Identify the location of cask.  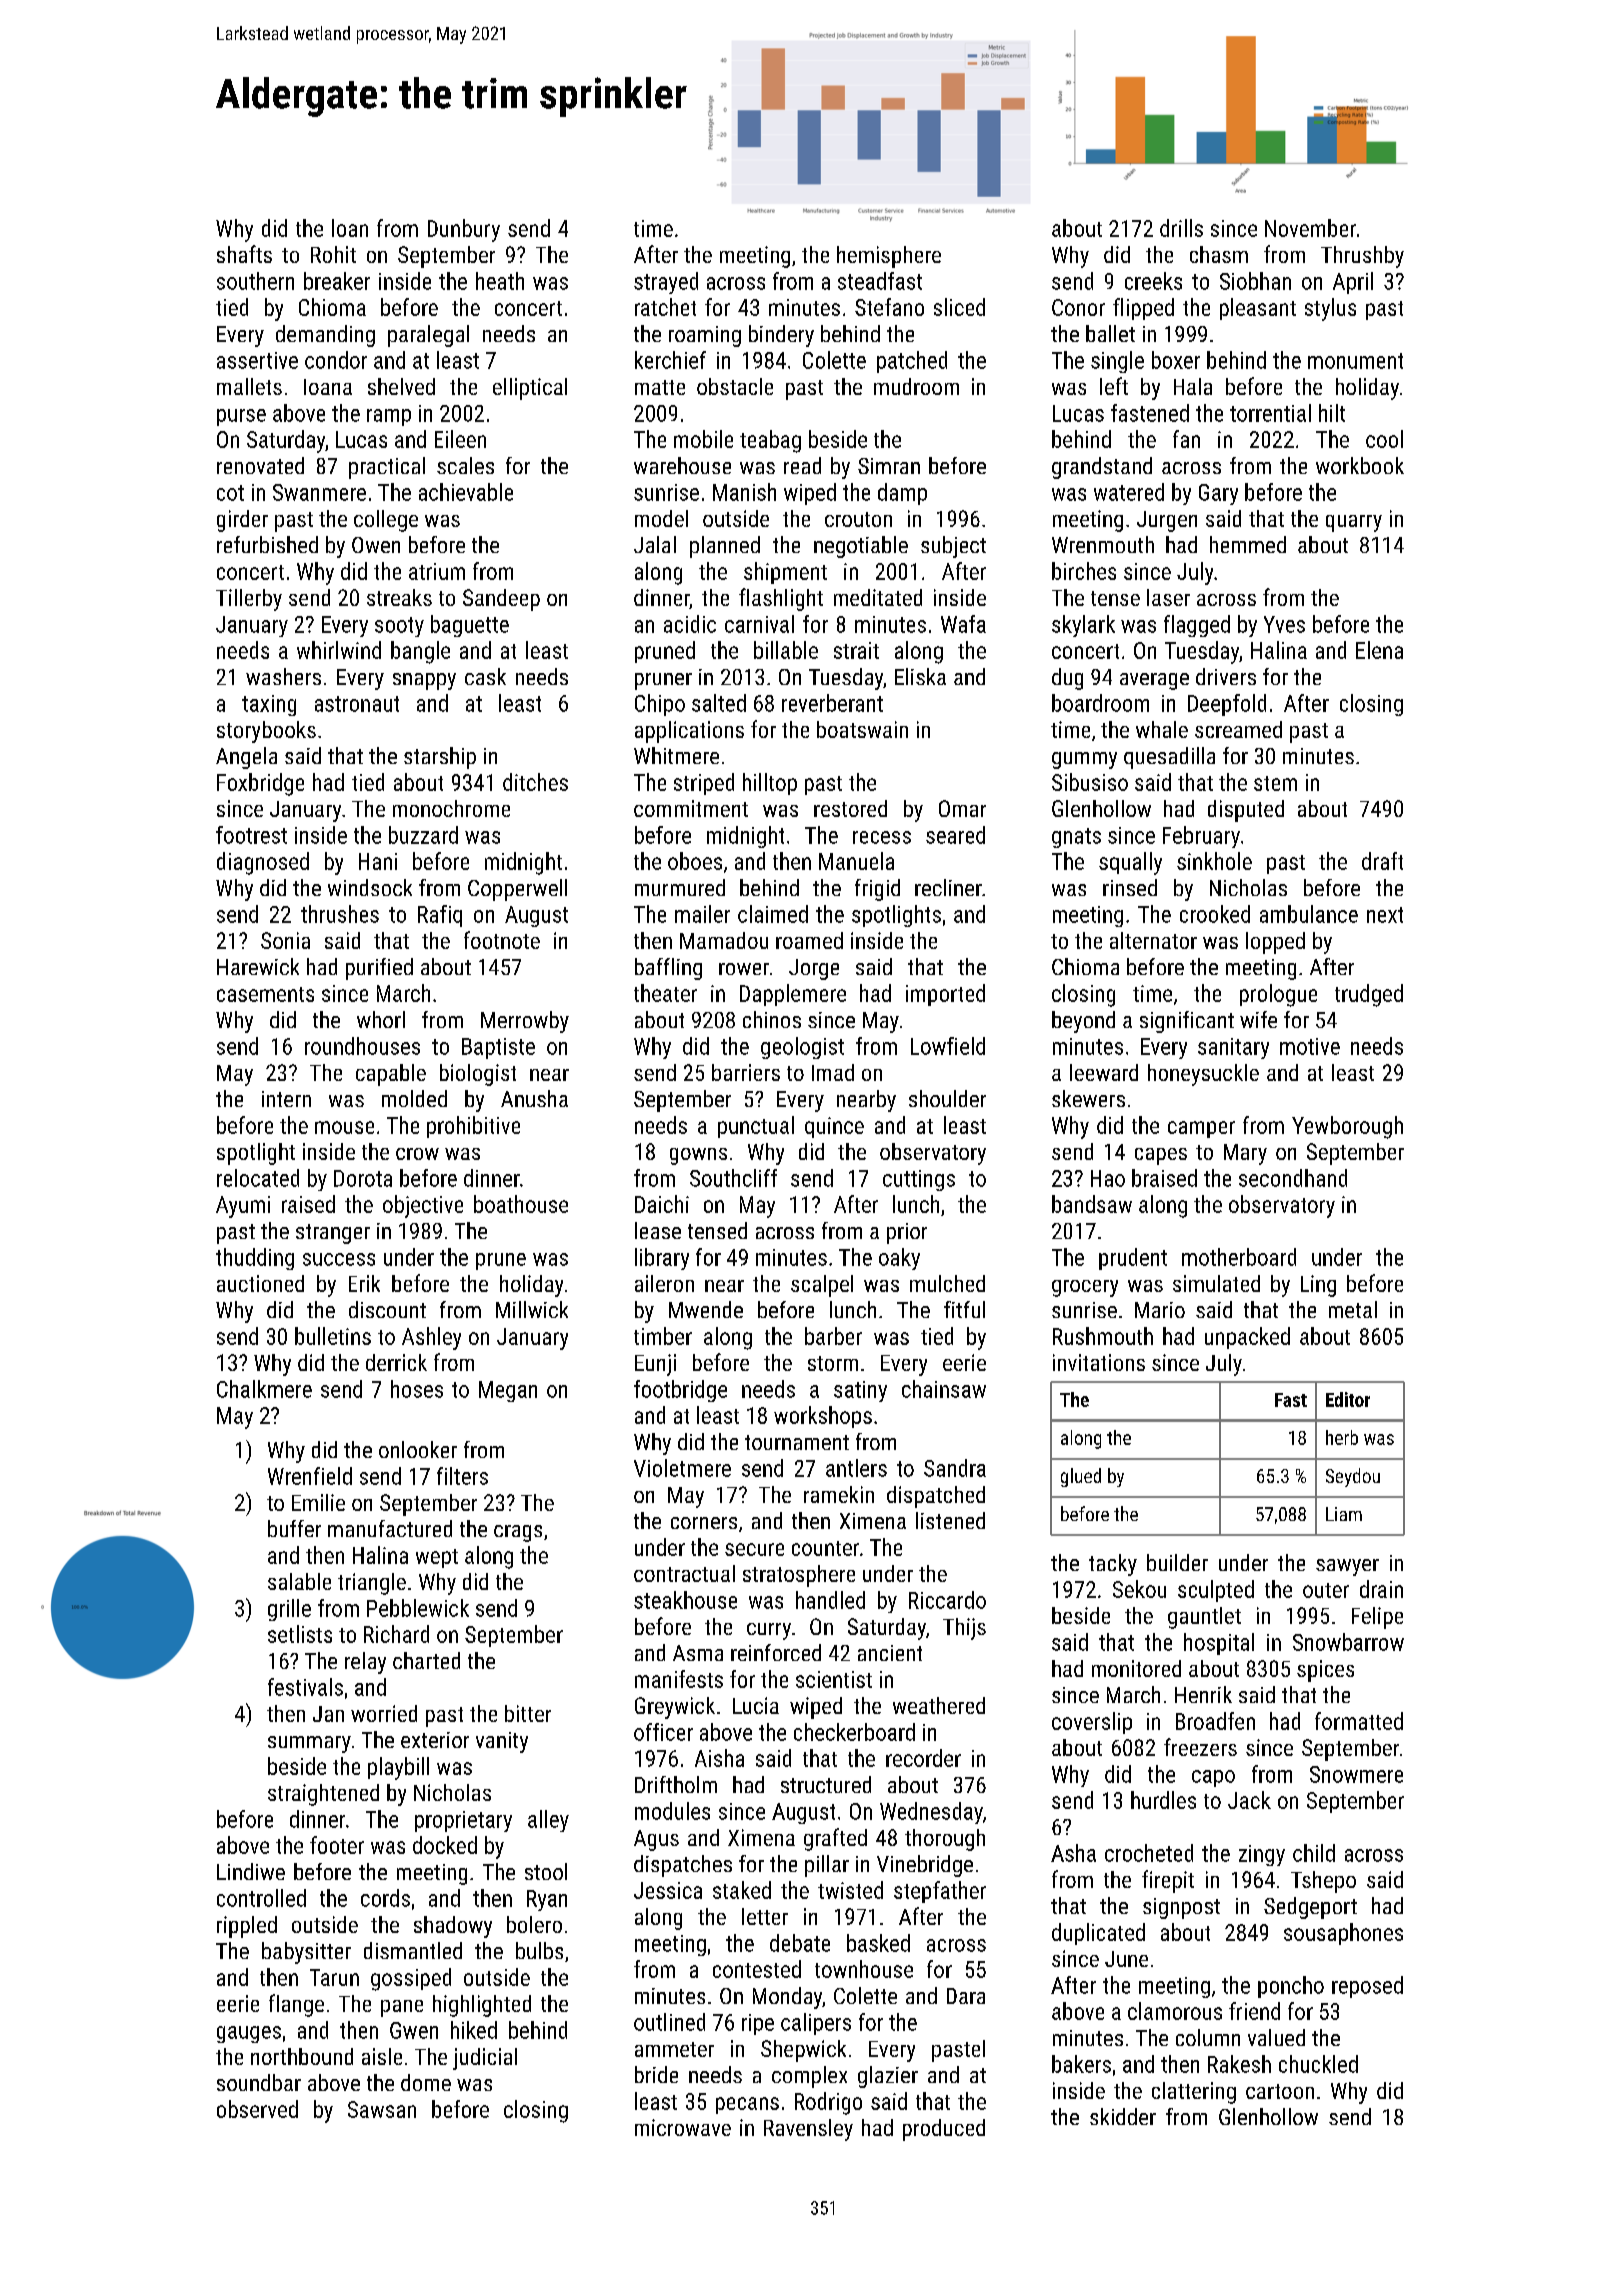
(485, 676).
